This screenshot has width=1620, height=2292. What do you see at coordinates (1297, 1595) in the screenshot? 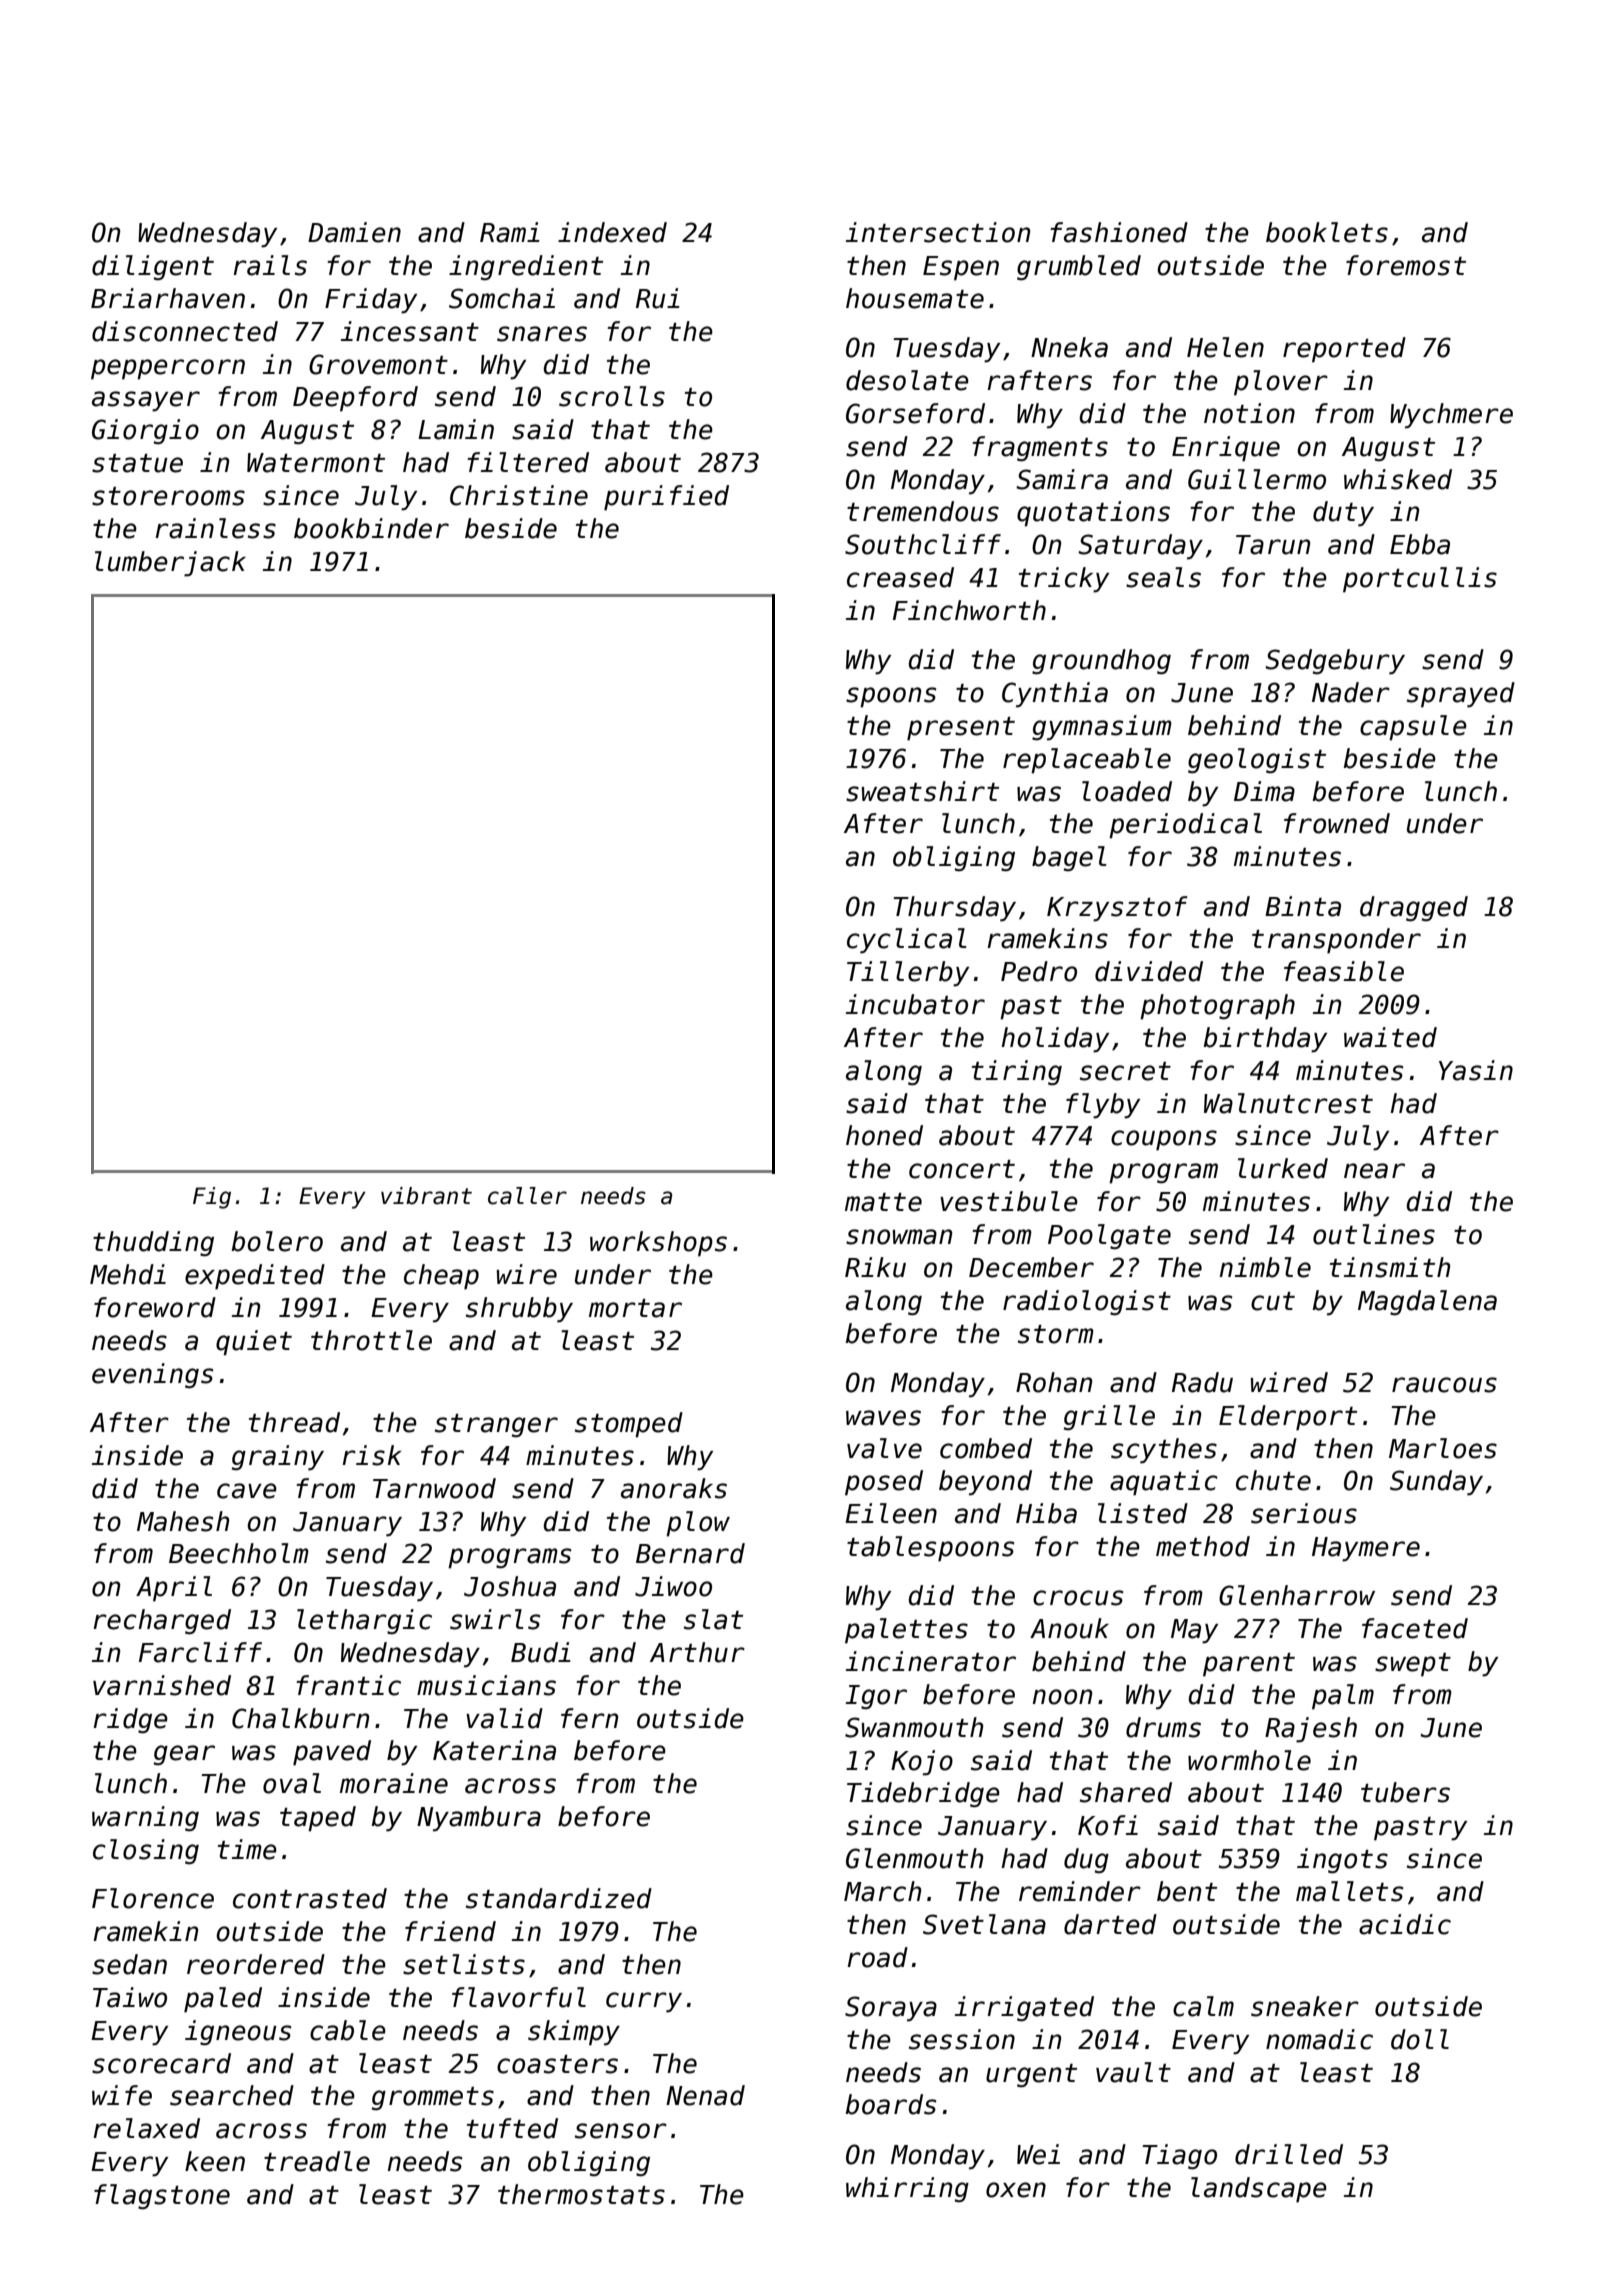
I see `Glenharrow` at bounding box center [1297, 1595].
